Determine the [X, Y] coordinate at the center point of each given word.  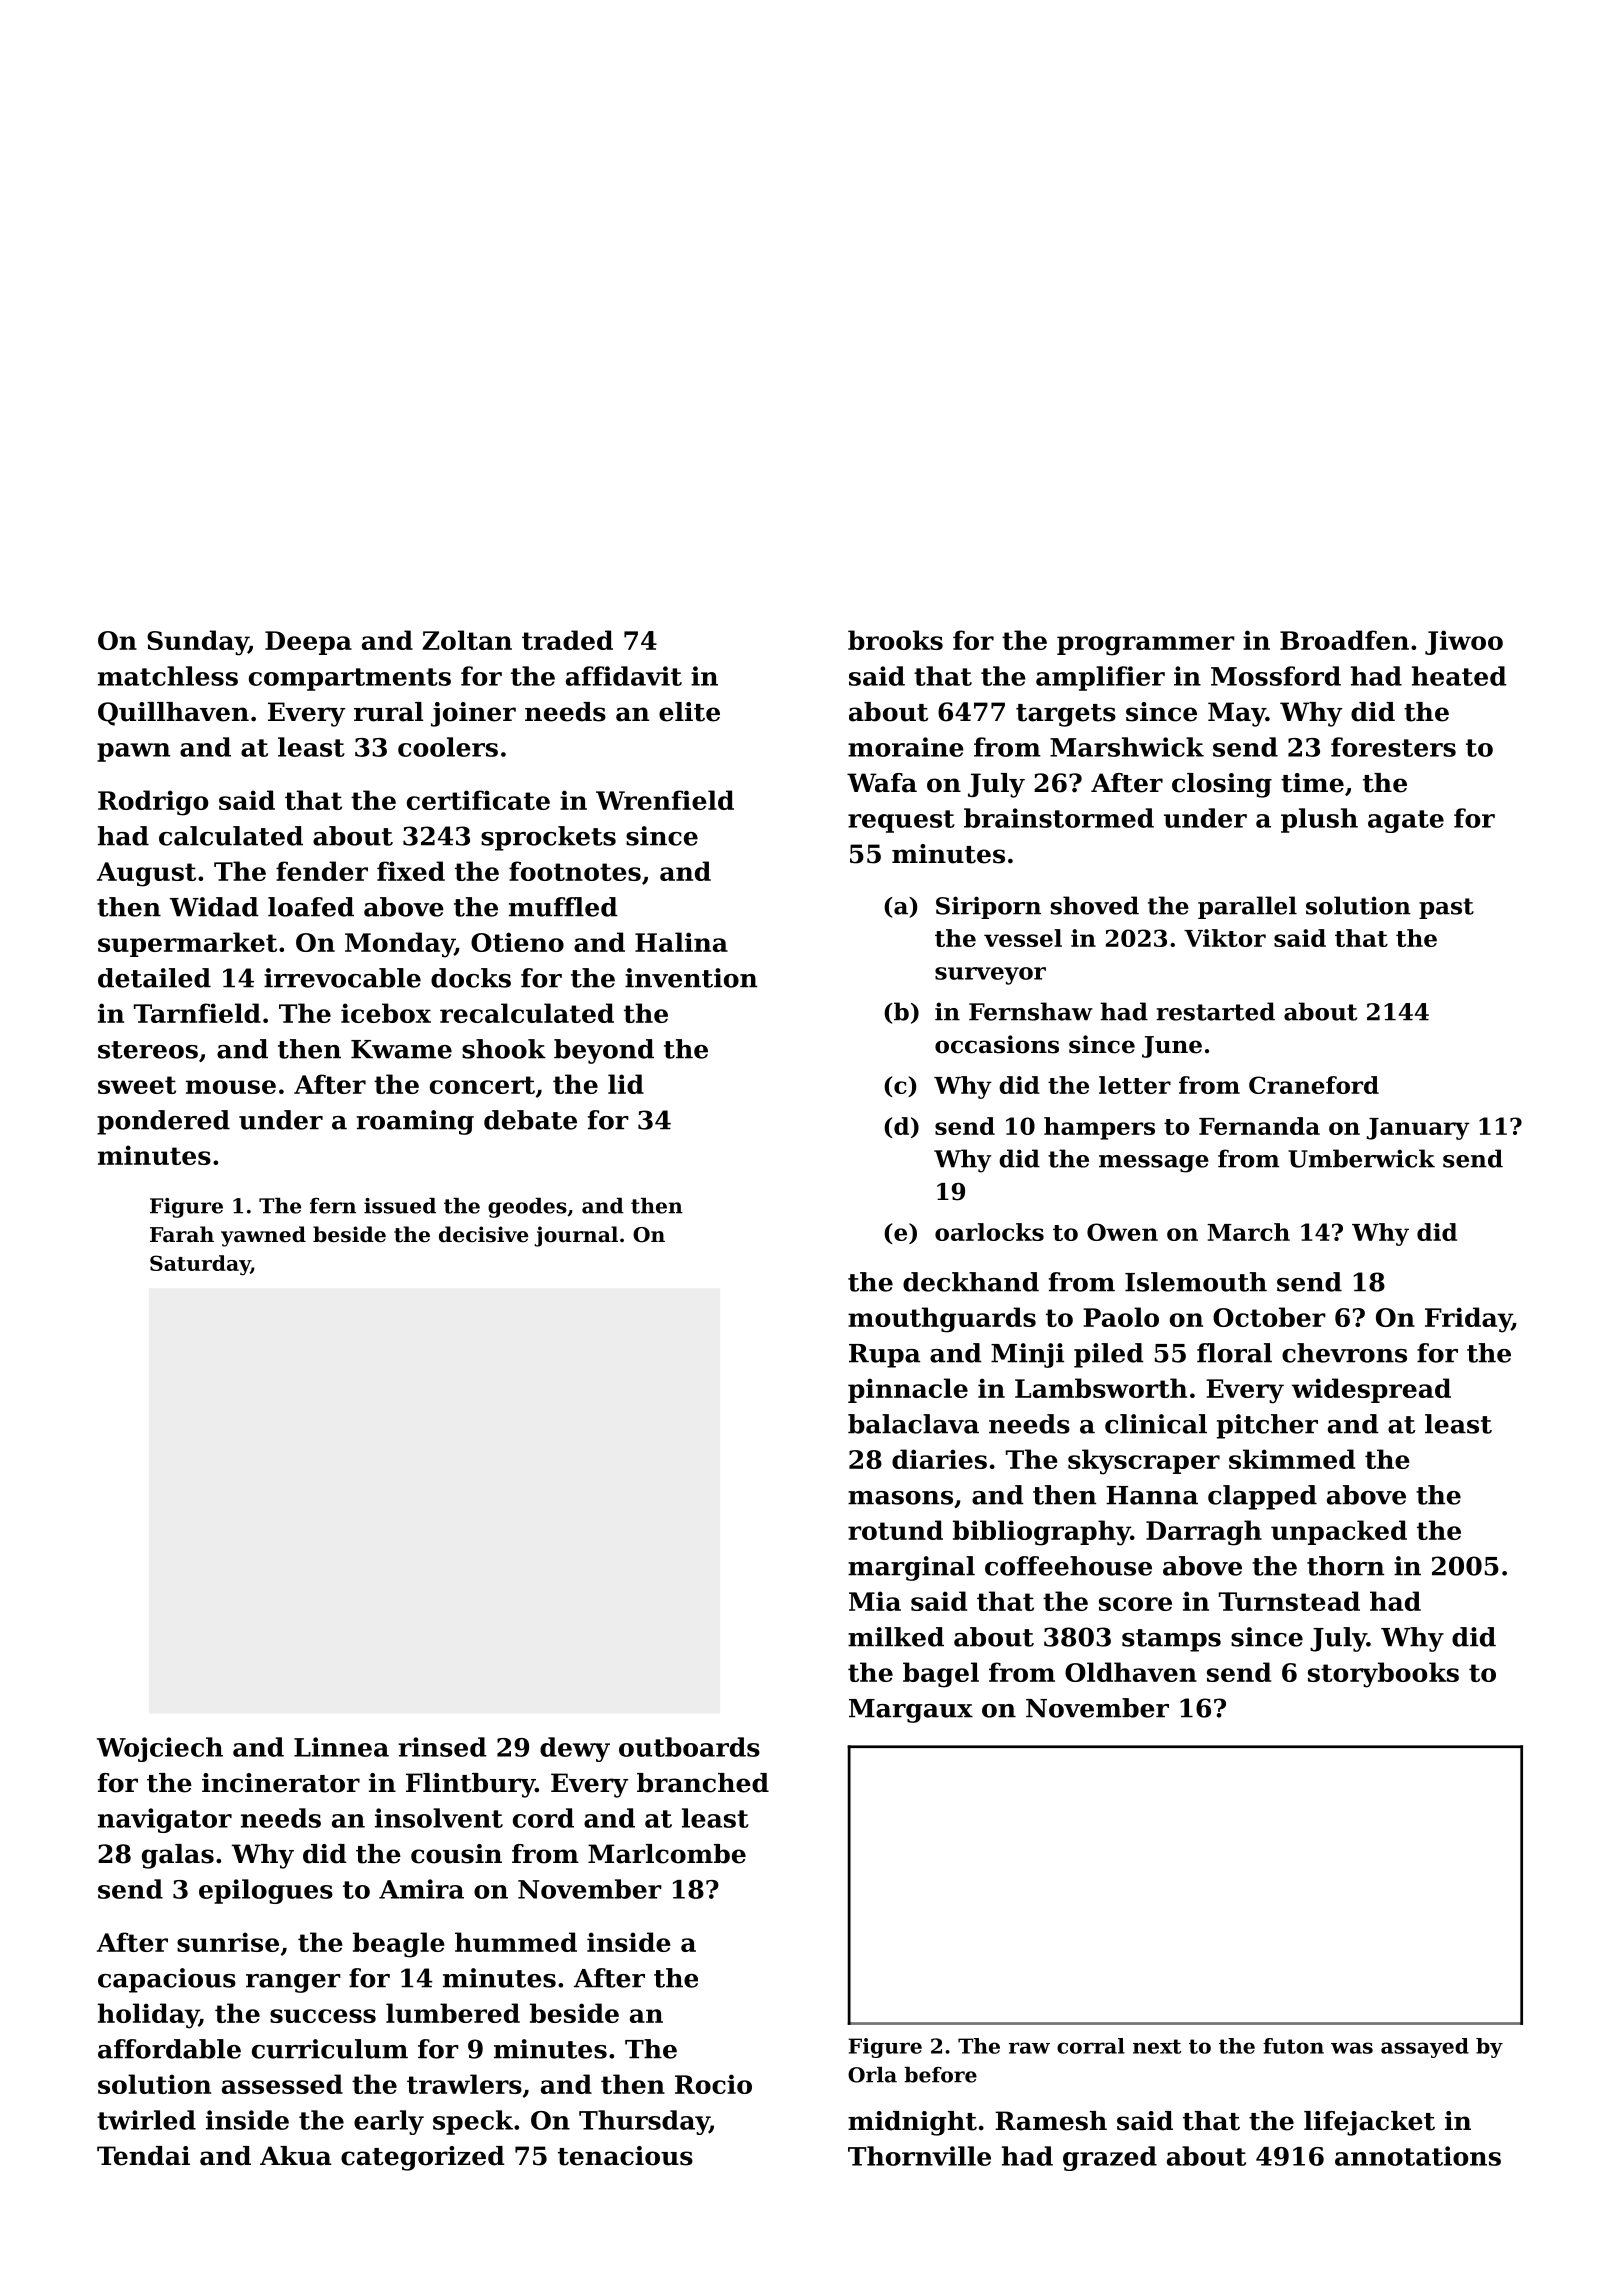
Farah [182, 1234]
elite [689, 712]
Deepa [308, 643]
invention [691, 978]
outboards [689, 1747]
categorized [423, 2158]
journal [576, 1236]
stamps [1171, 1640]
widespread [1371, 1390]
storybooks [1383, 1675]
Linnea [341, 1747]
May [1237, 714]
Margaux [911, 1711]
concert [482, 1085]
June [1172, 1047]
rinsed [442, 1747]
